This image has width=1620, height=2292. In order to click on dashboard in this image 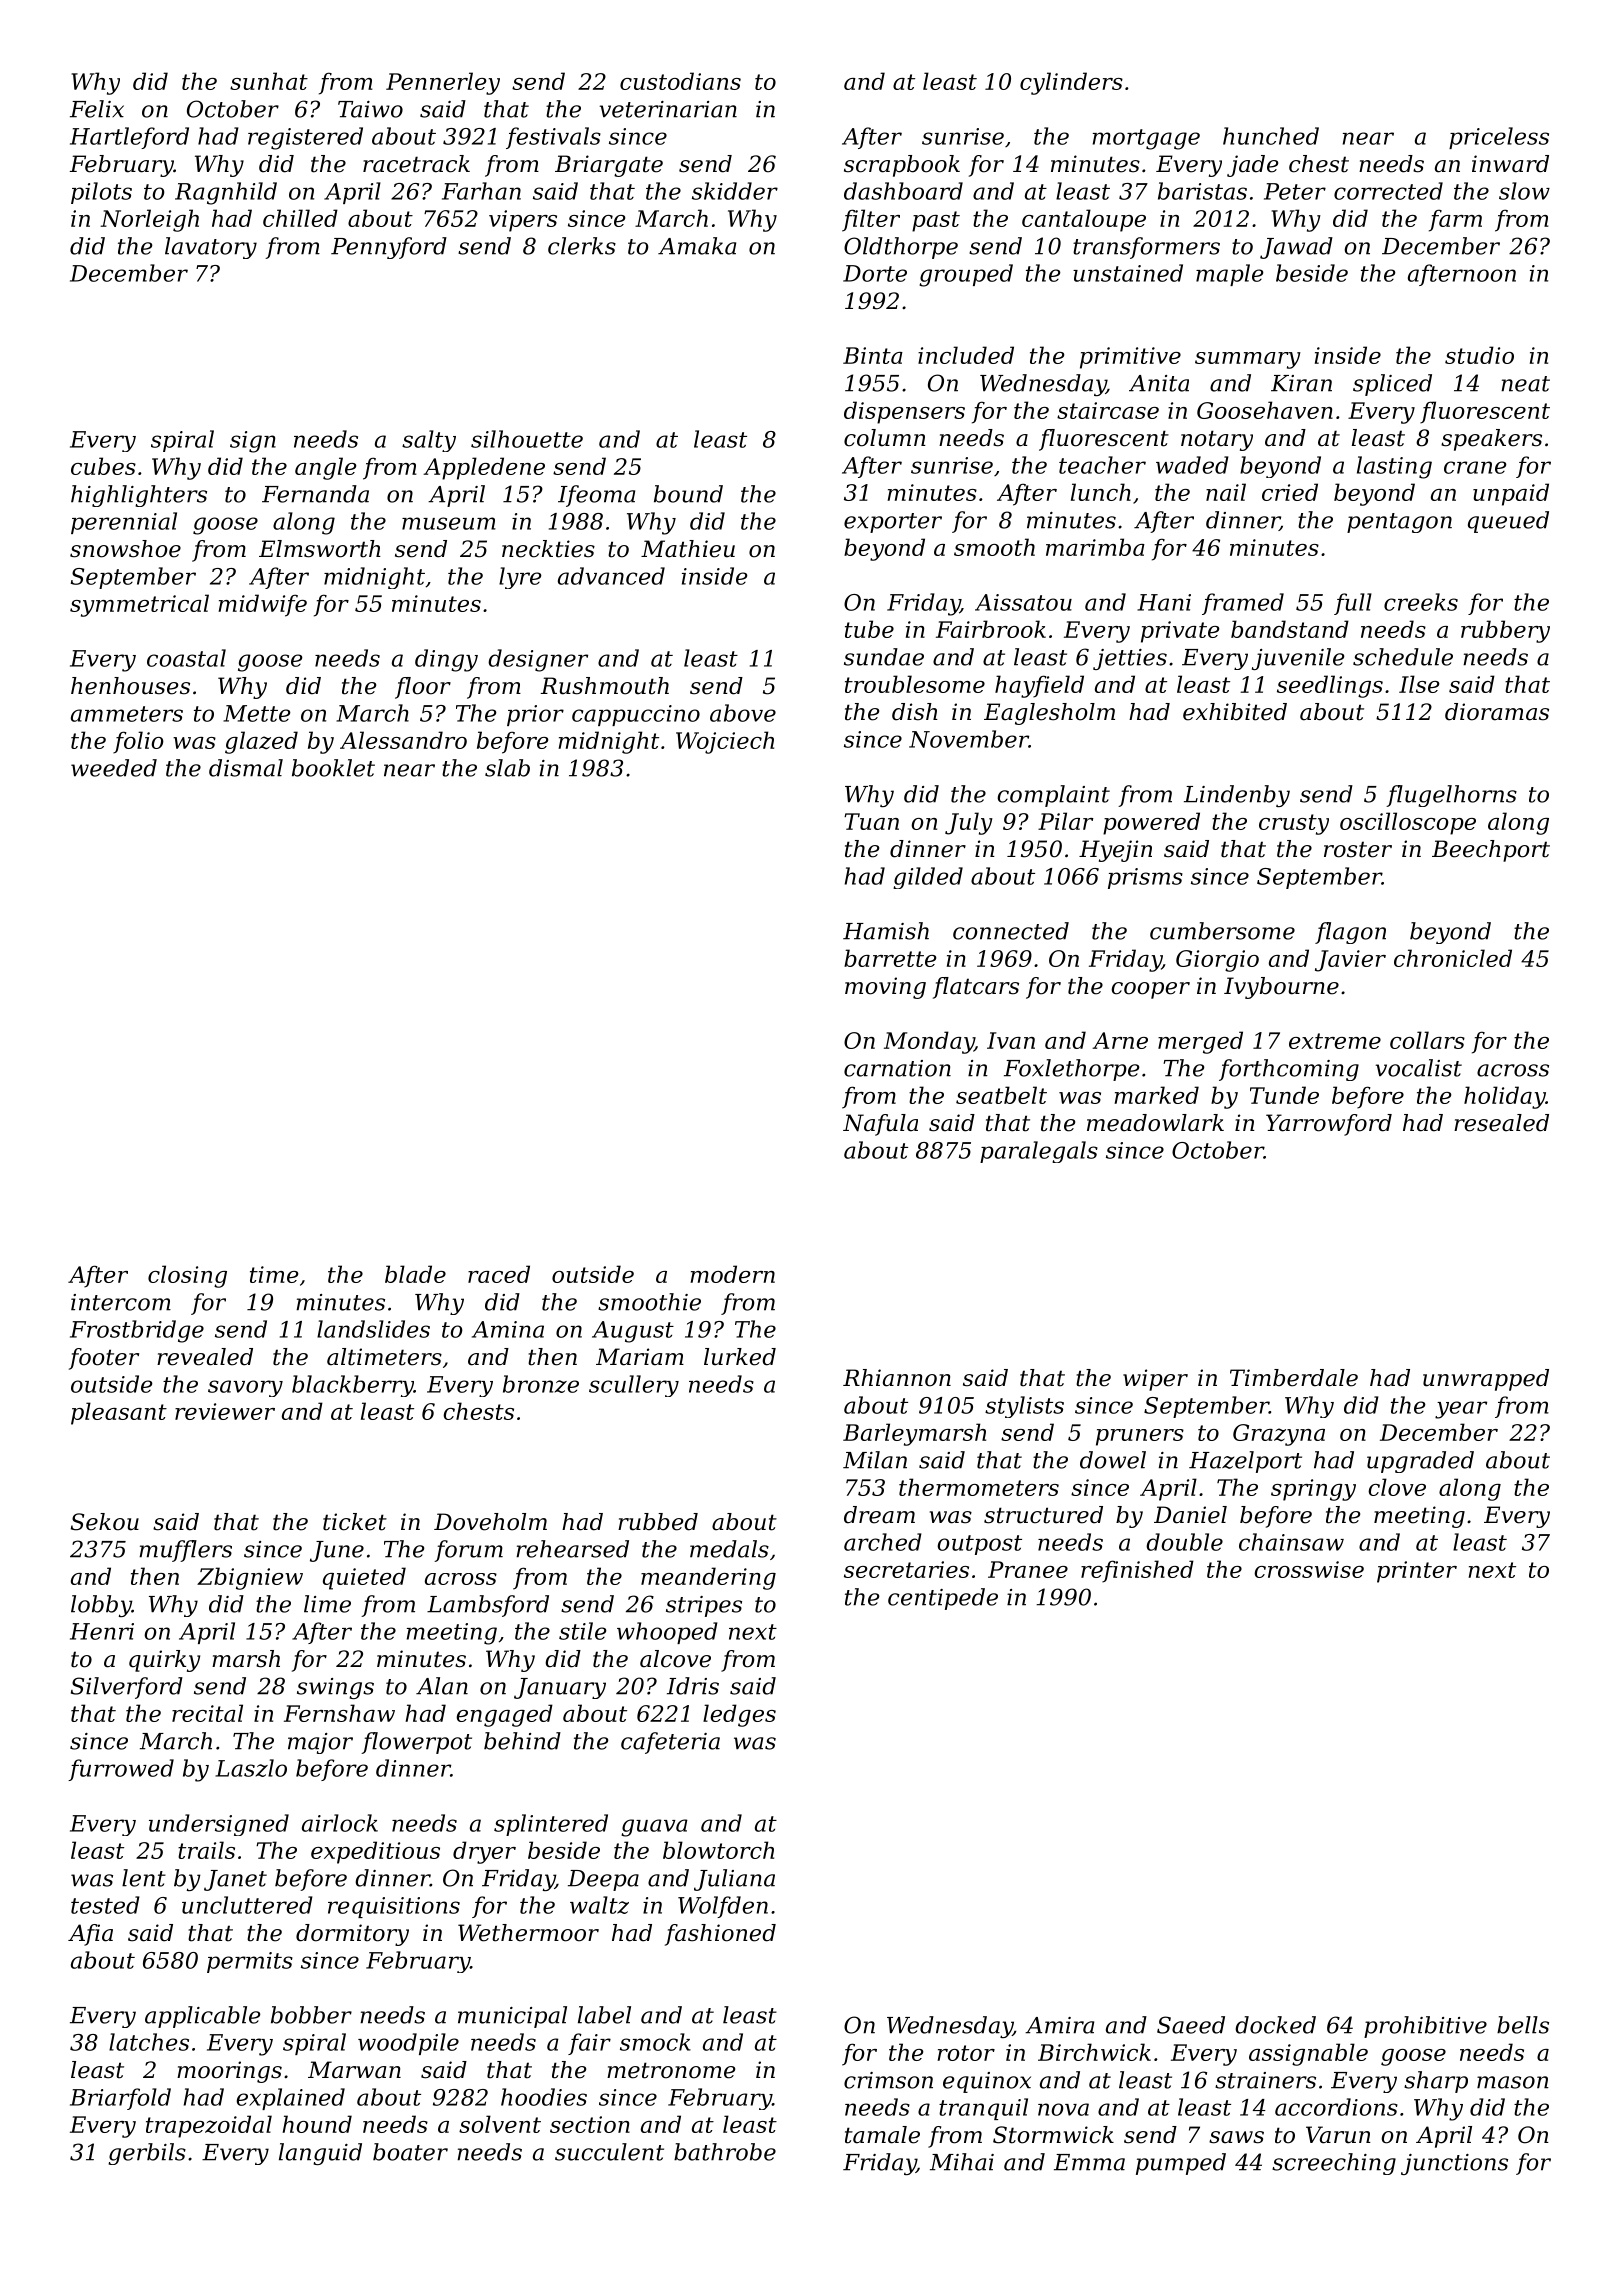, I will do `click(903, 191)`.
